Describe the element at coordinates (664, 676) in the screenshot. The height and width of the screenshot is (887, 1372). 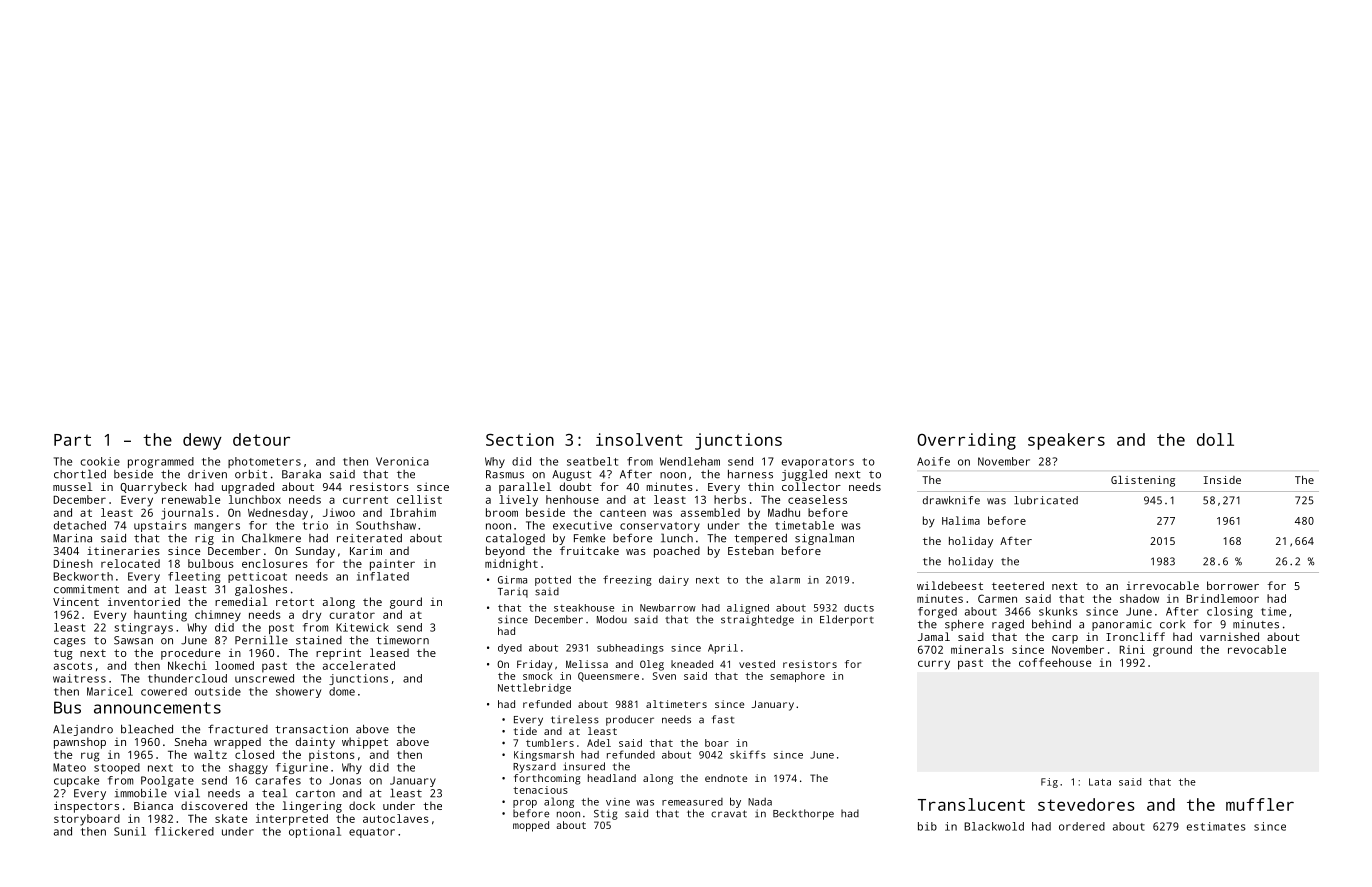
I see `Sven` at that location.
